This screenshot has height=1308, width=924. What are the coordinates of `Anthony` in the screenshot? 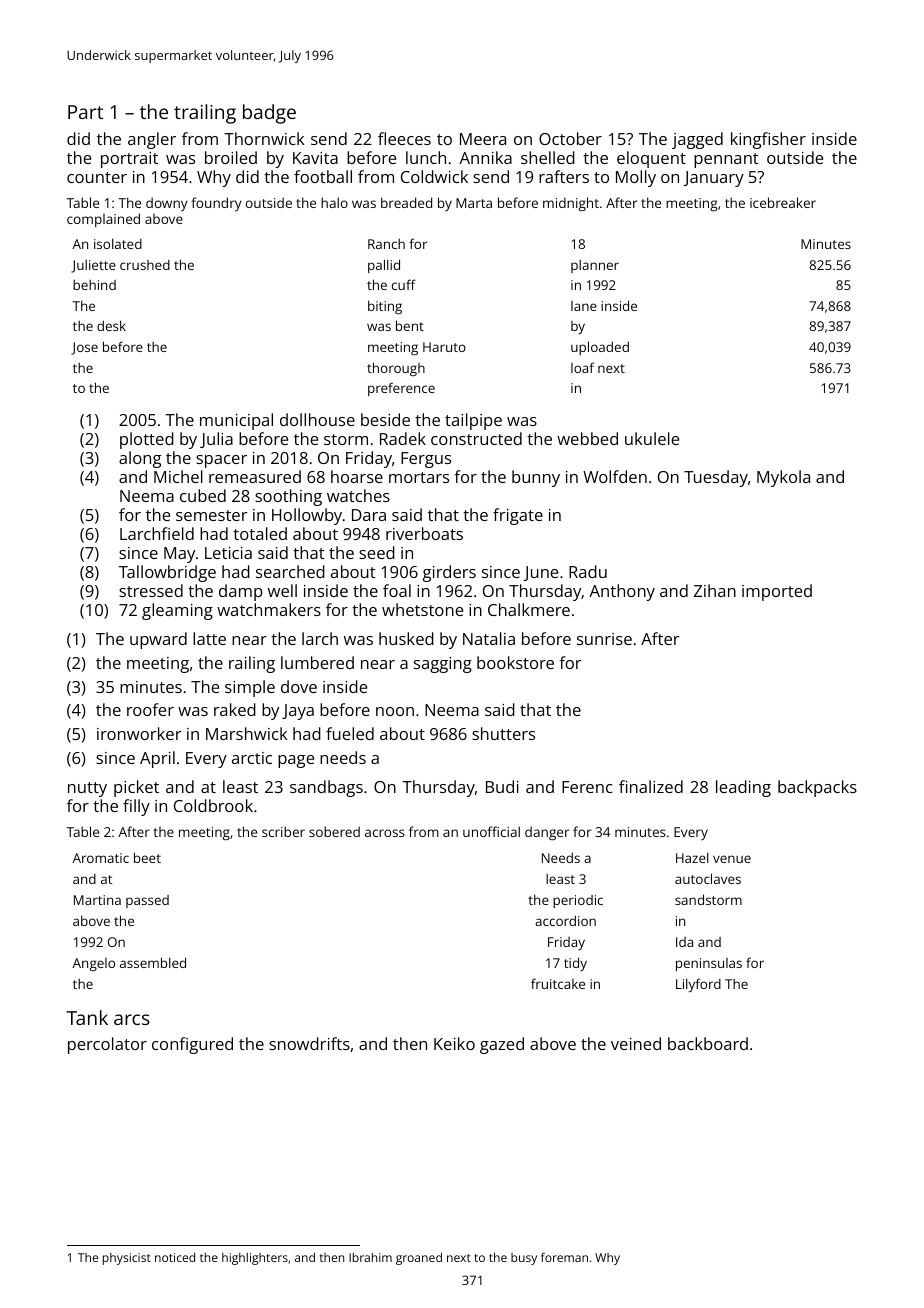 It's located at (622, 592).
